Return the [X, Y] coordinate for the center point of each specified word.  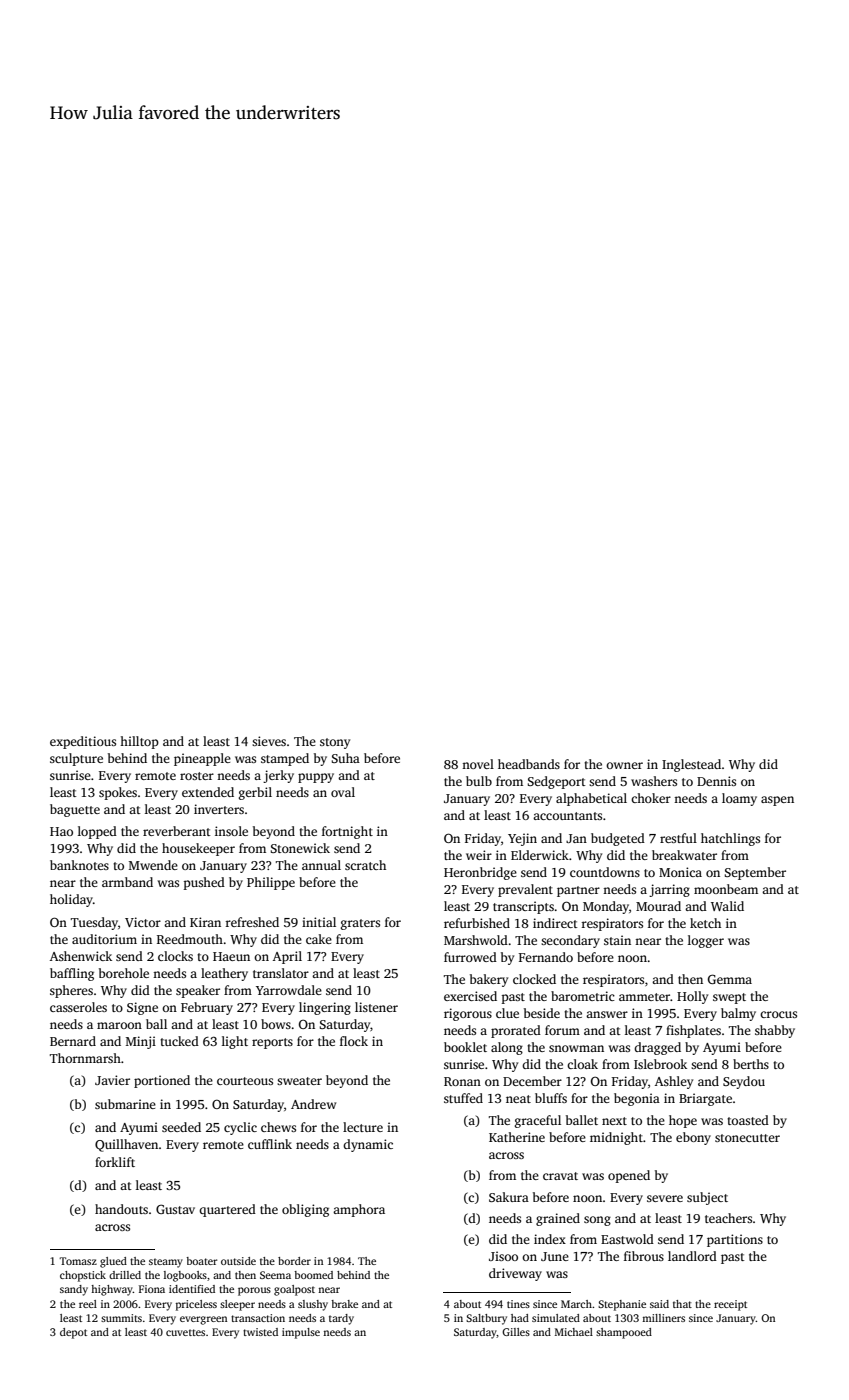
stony [335, 743]
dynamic [368, 1145]
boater [201, 1261]
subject [707, 1198]
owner [624, 765]
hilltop [139, 742]
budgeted [618, 839]
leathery [224, 974]
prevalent [525, 890]
